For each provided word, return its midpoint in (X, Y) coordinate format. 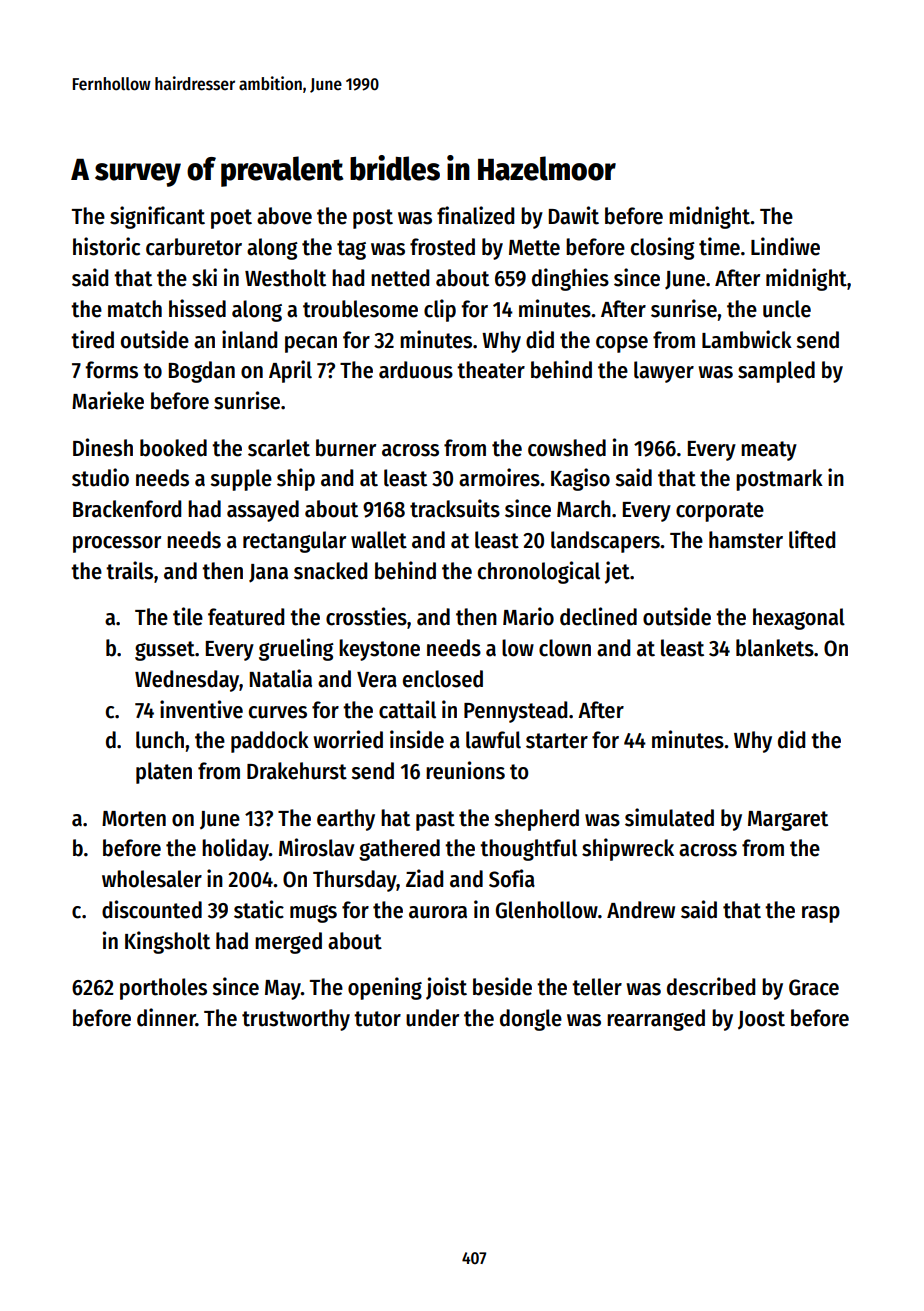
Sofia (512, 878)
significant (157, 217)
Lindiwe (785, 246)
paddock (270, 742)
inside (417, 739)
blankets (775, 648)
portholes (163, 989)
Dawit (574, 215)
